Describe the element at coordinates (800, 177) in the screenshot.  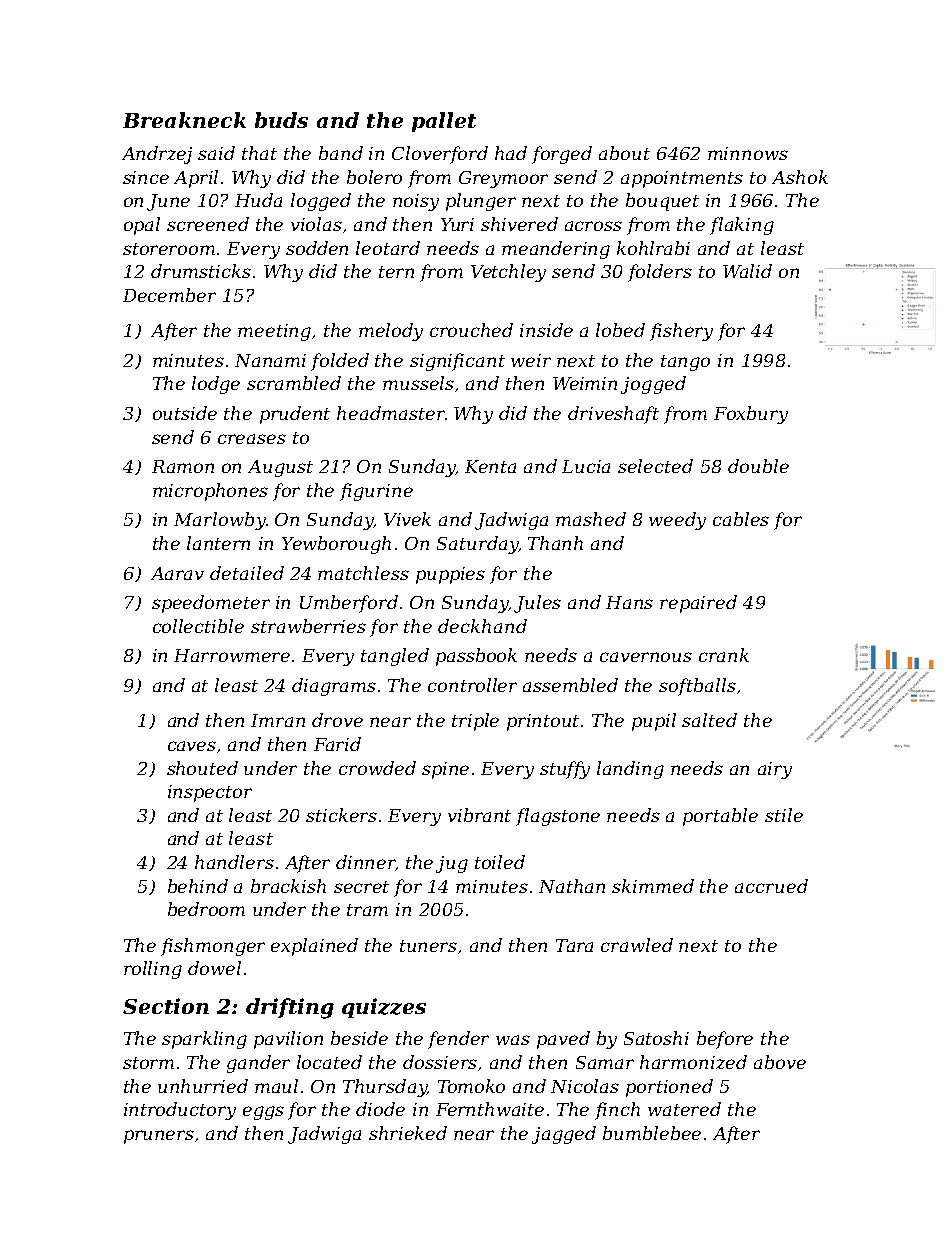
I see `Ashok` at that location.
